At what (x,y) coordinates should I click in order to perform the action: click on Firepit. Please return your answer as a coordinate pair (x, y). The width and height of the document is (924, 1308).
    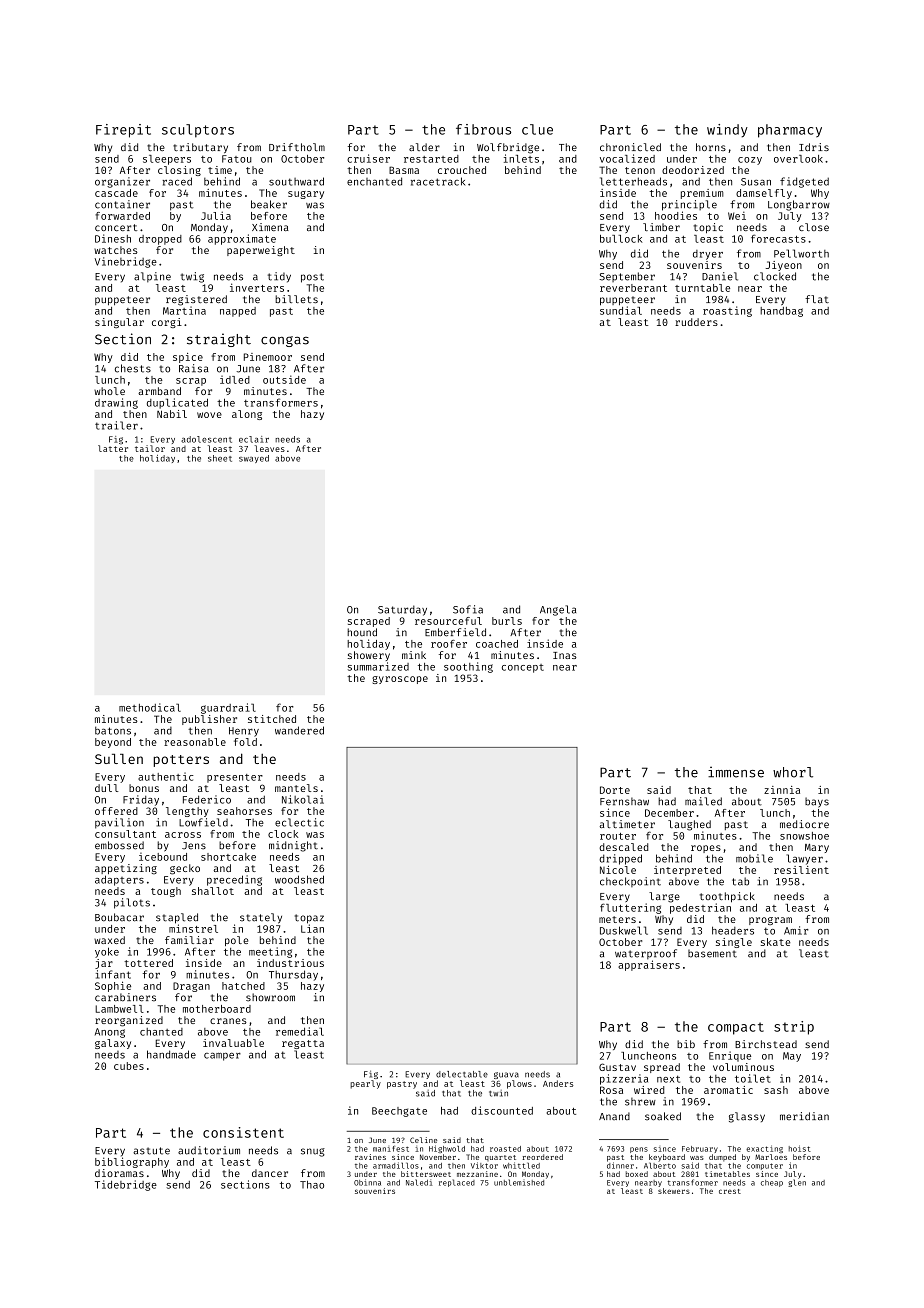
    Looking at the image, I should click on (123, 131).
